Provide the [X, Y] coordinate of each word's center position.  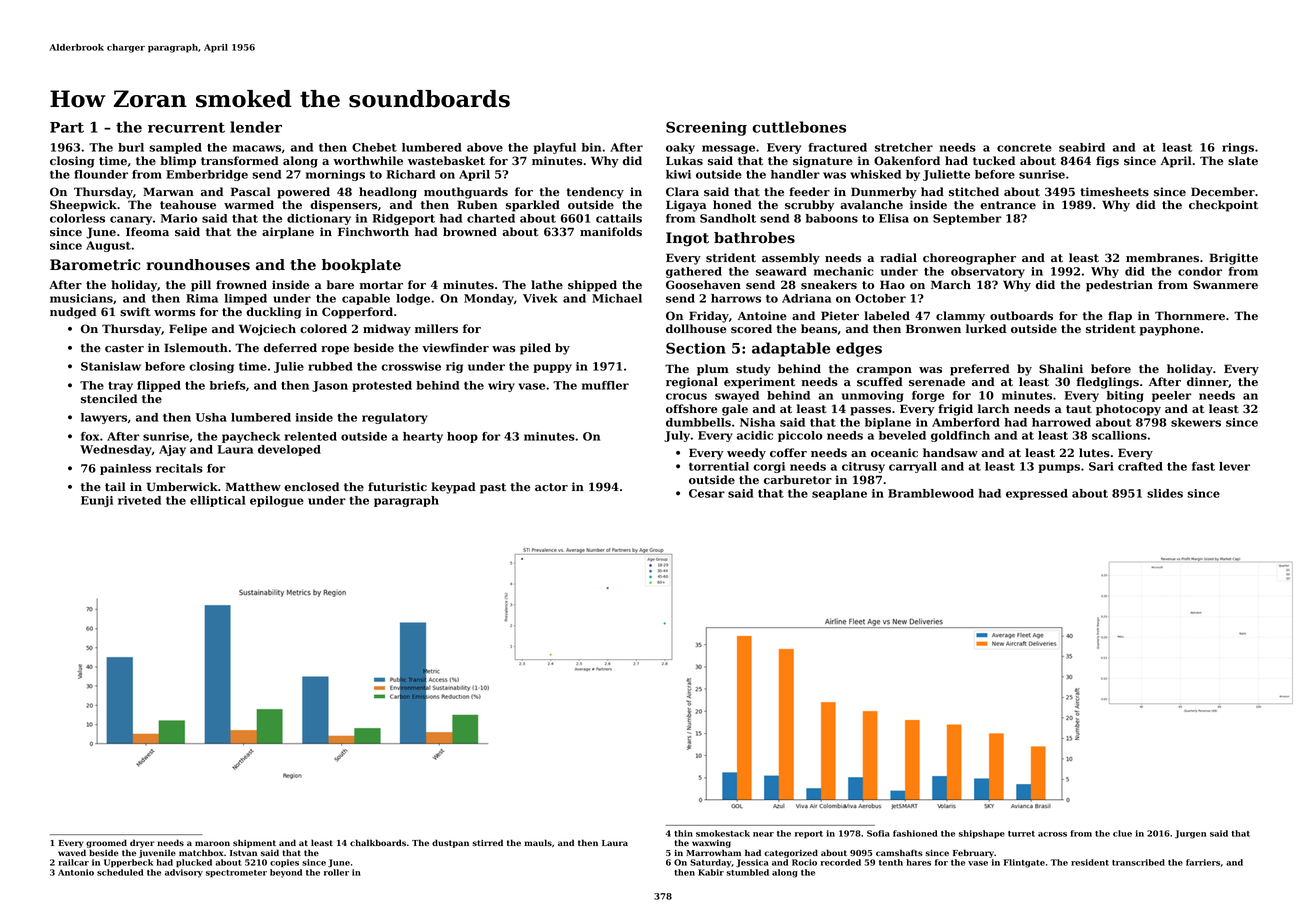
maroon [212, 843]
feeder [809, 192]
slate [1243, 161]
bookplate [361, 266]
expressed [1037, 494]
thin [683, 833]
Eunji [97, 501]
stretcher [904, 147]
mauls [538, 842]
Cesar [707, 493]
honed [732, 205]
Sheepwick [83, 206]
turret [1021, 834]
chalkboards [378, 842]
